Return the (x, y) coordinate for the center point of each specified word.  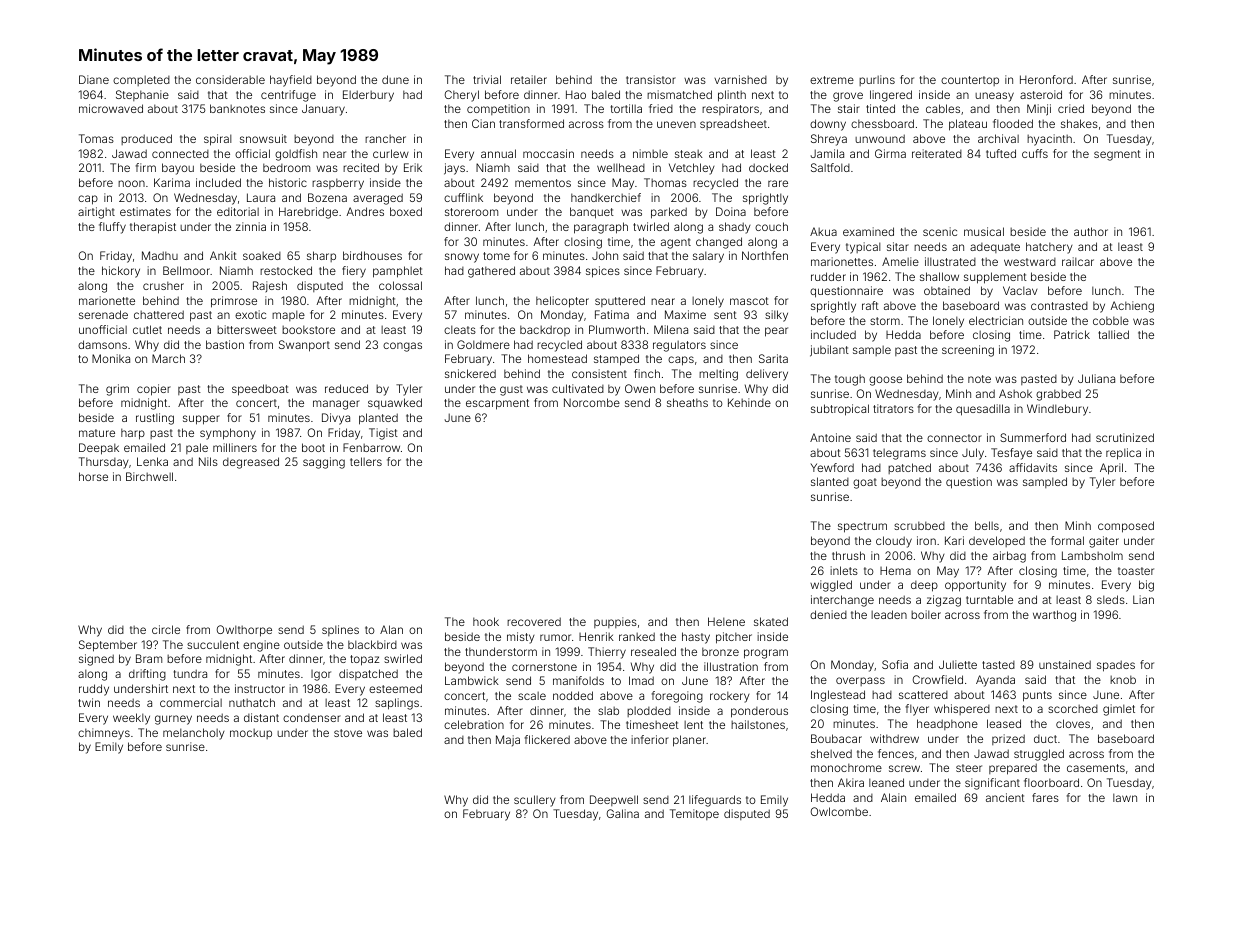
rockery (730, 697)
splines (340, 630)
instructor (260, 688)
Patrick (1072, 334)
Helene (726, 621)
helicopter (562, 302)
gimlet (1119, 710)
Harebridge (308, 213)
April (1111, 469)
